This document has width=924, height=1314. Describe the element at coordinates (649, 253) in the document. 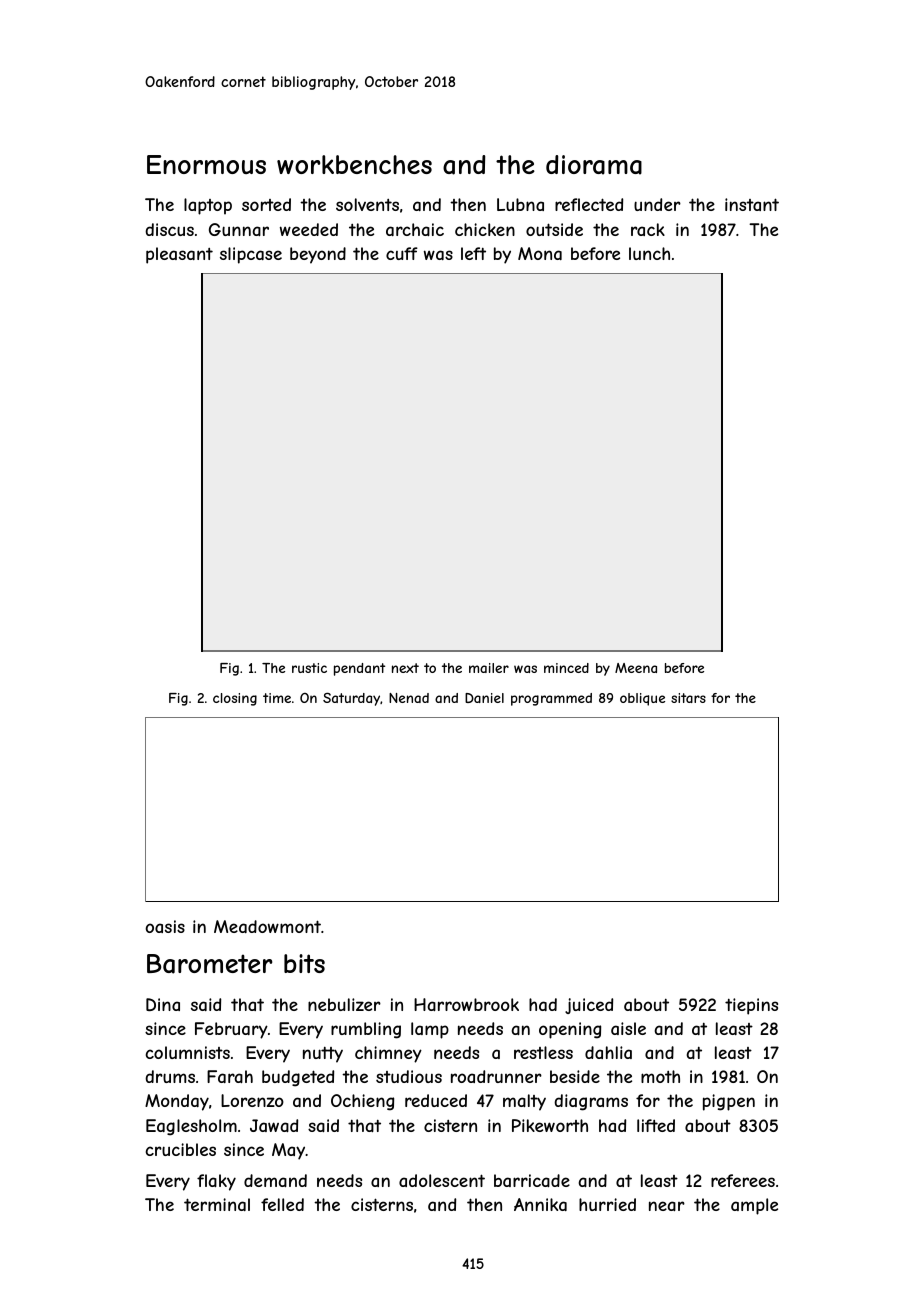

I see `lunch` at that location.
